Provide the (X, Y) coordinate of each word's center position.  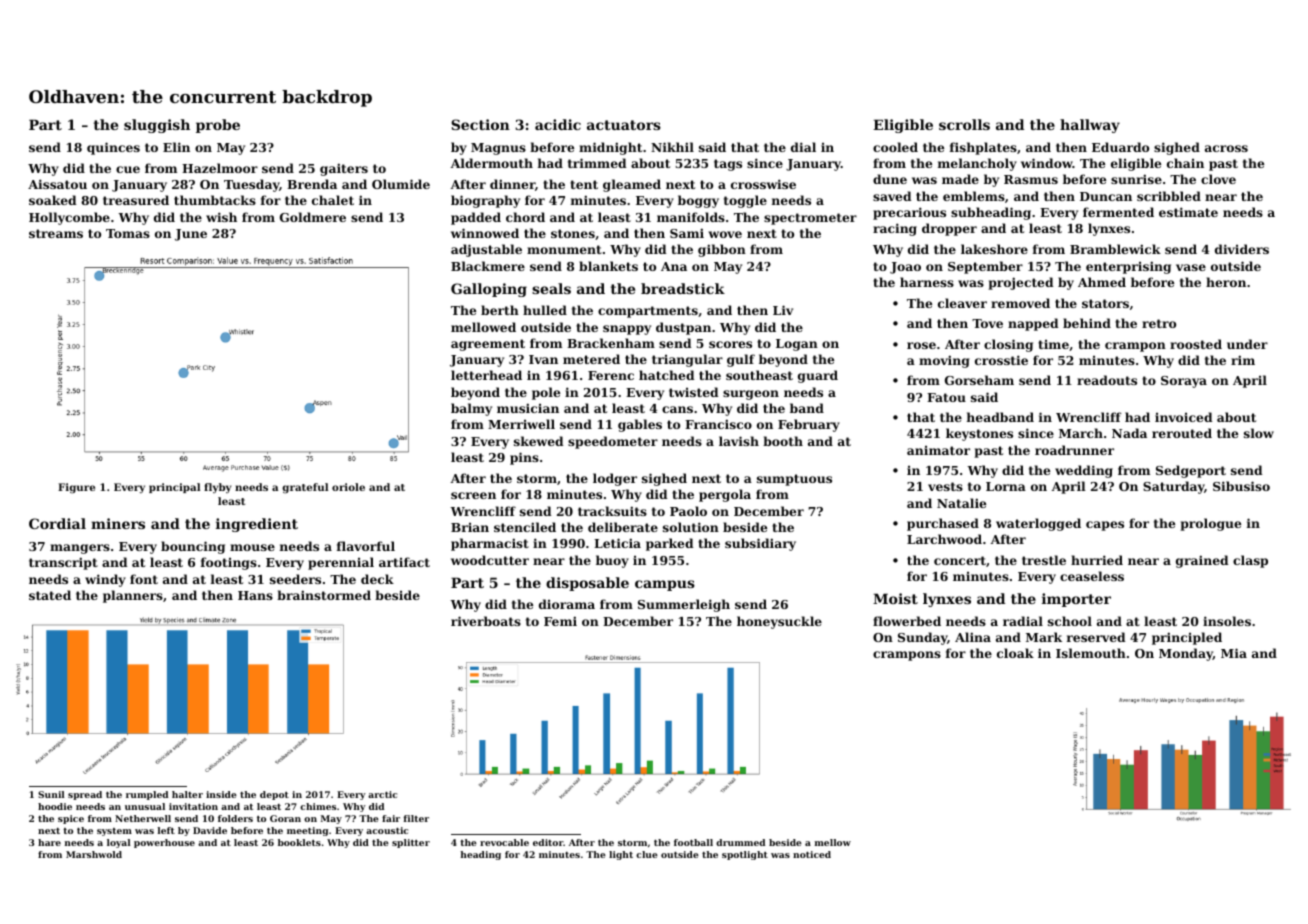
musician (528, 408)
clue (647, 854)
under (1247, 344)
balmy (471, 409)
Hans (255, 595)
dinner (512, 184)
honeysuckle (779, 622)
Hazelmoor (220, 168)
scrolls (964, 124)
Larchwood (944, 539)
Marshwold (94, 854)
